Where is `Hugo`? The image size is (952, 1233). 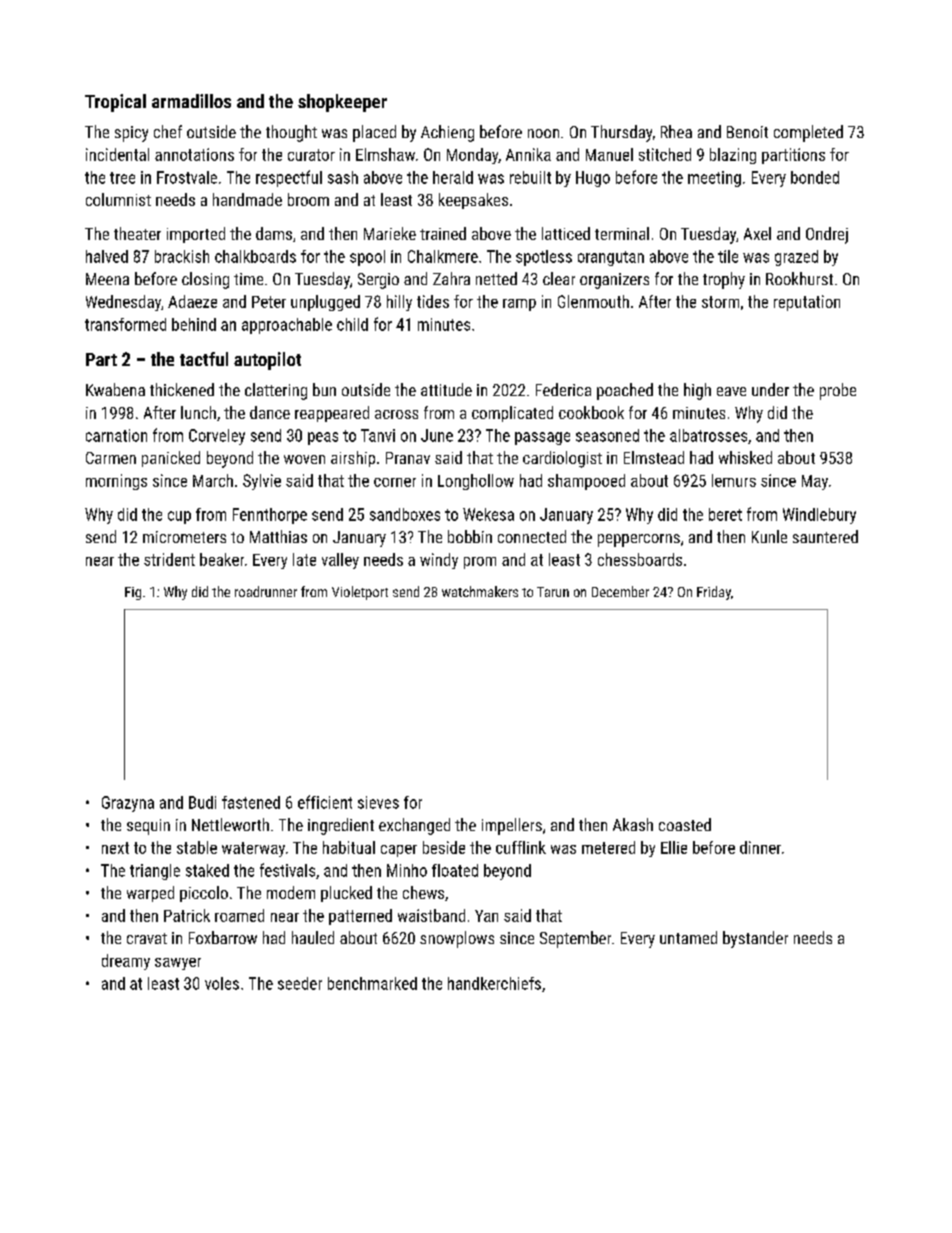
Hugo is located at coordinates (593, 179).
